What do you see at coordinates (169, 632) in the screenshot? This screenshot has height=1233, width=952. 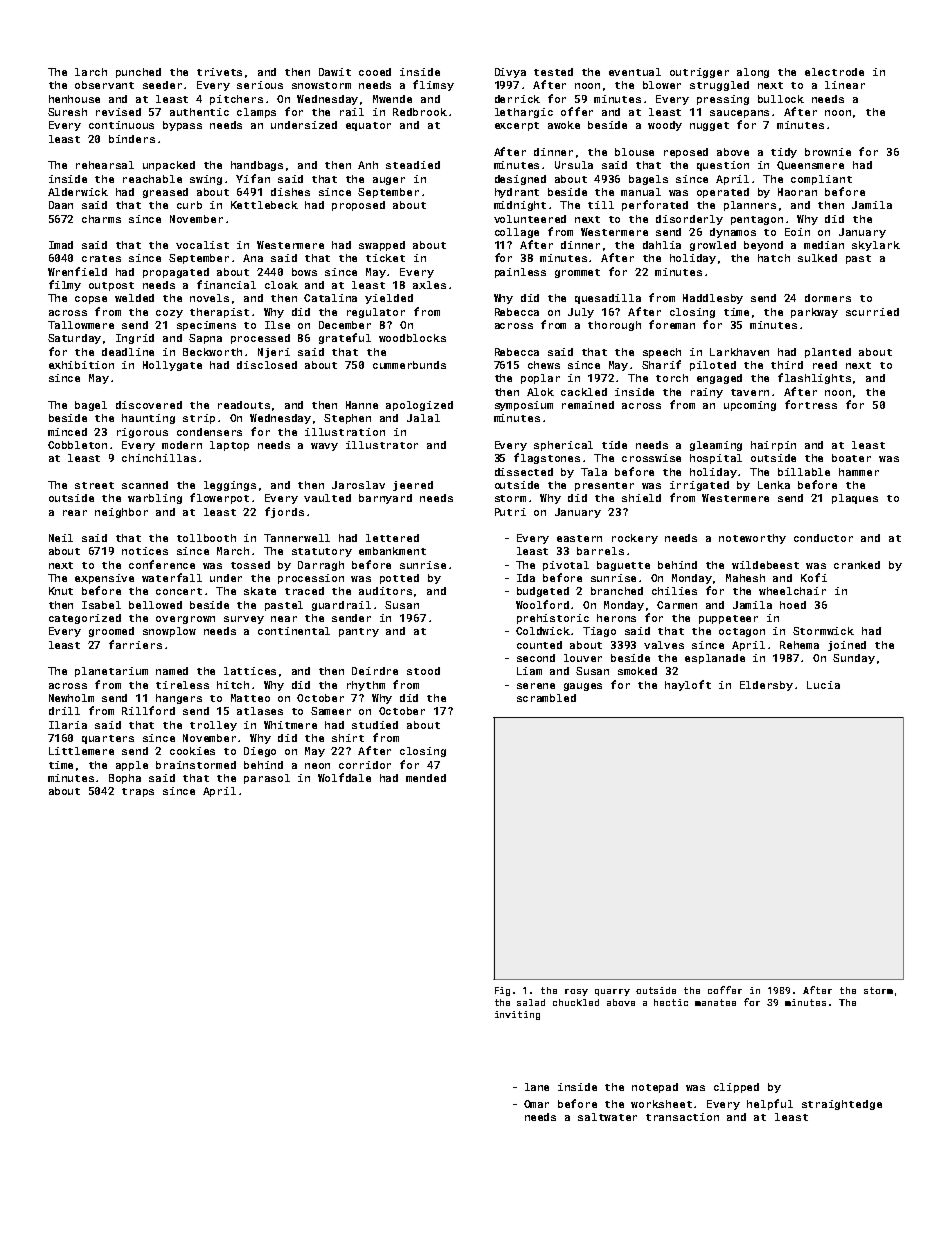 I see `snowplow` at bounding box center [169, 632].
